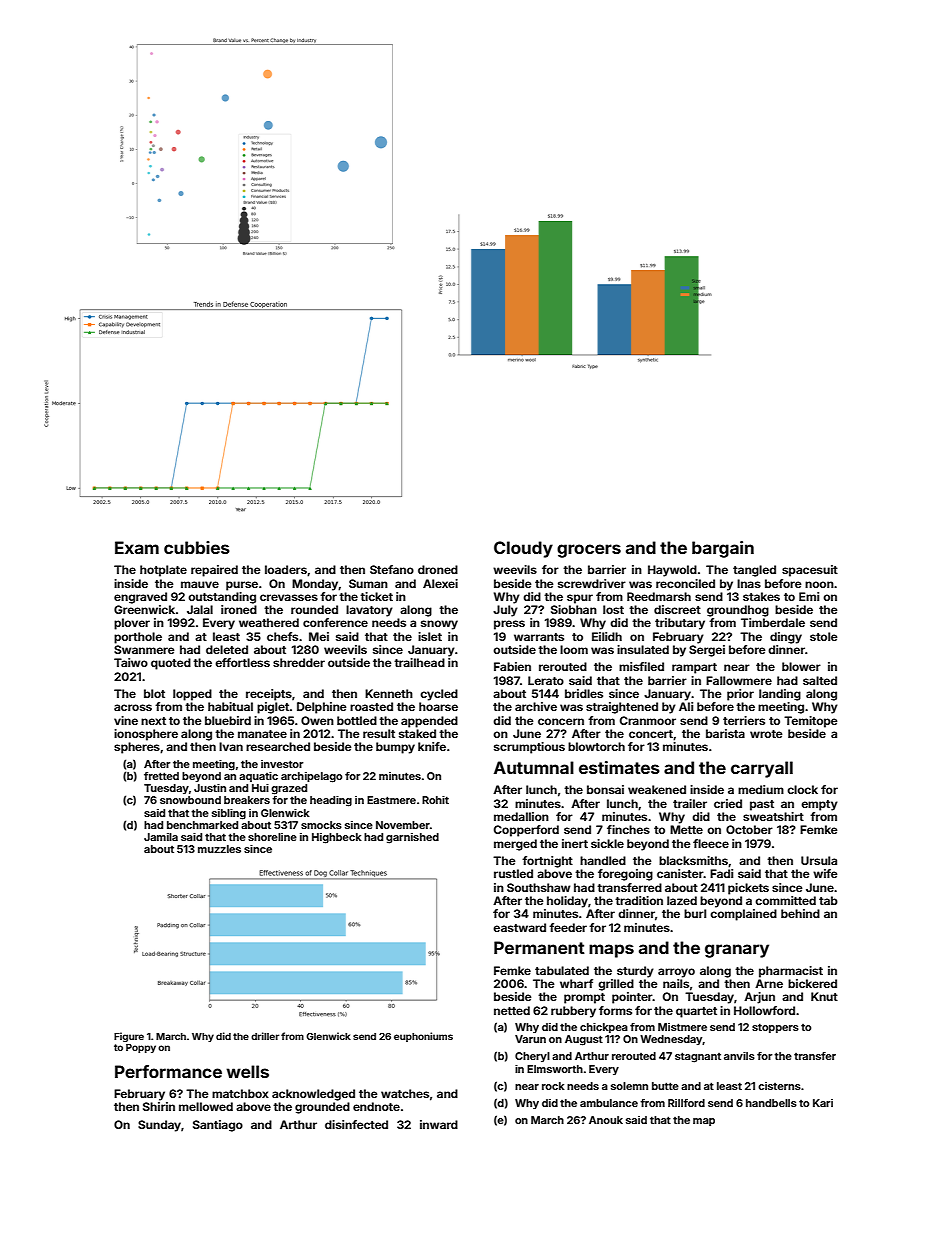 The image size is (952, 1233). What do you see at coordinates (546, 680) in the screenshot?
I see `Lerato` at bounding box center [546, 680].
